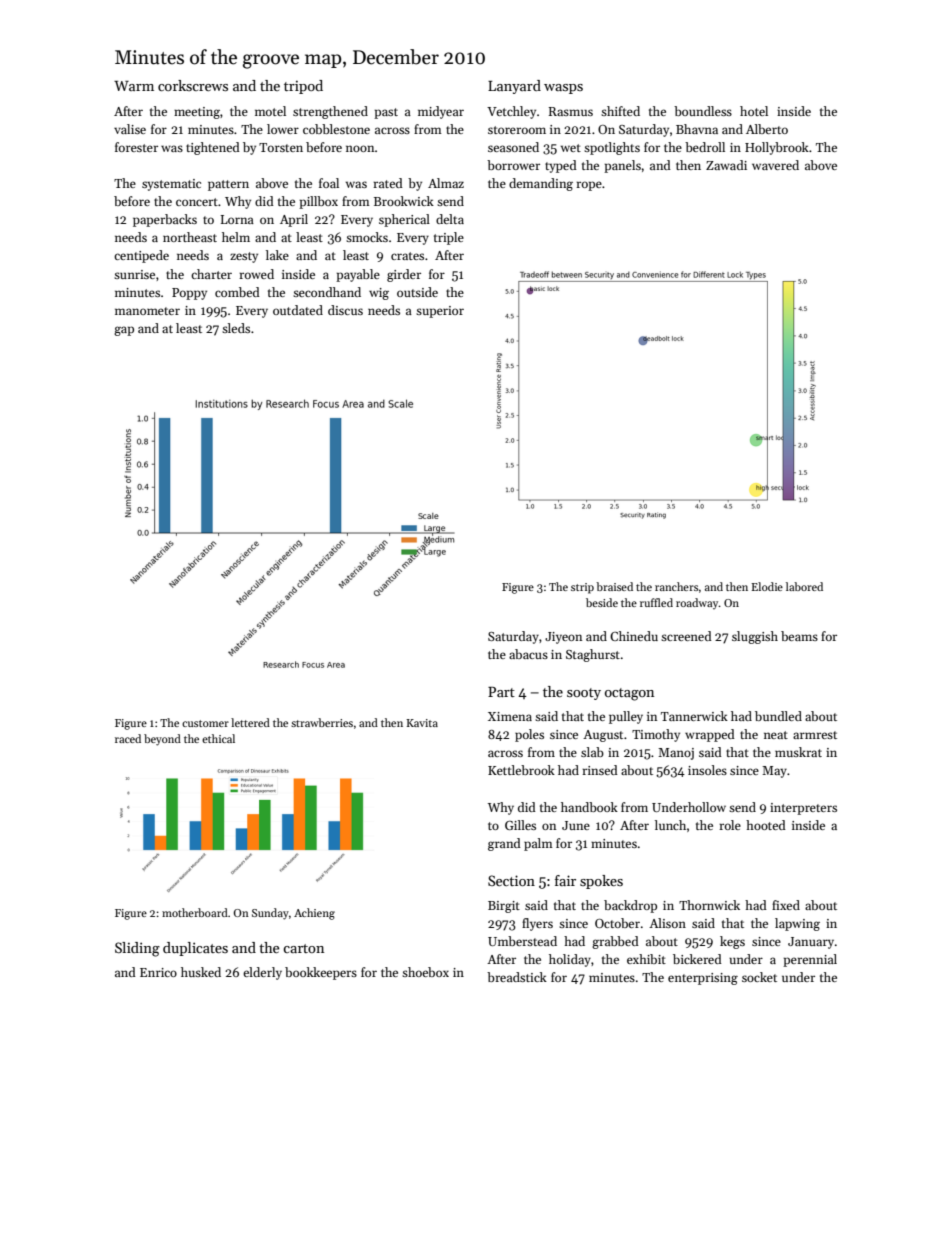 This screenshot has height=1233, width=952. I want to click on grabbed, so click(615, 942).
